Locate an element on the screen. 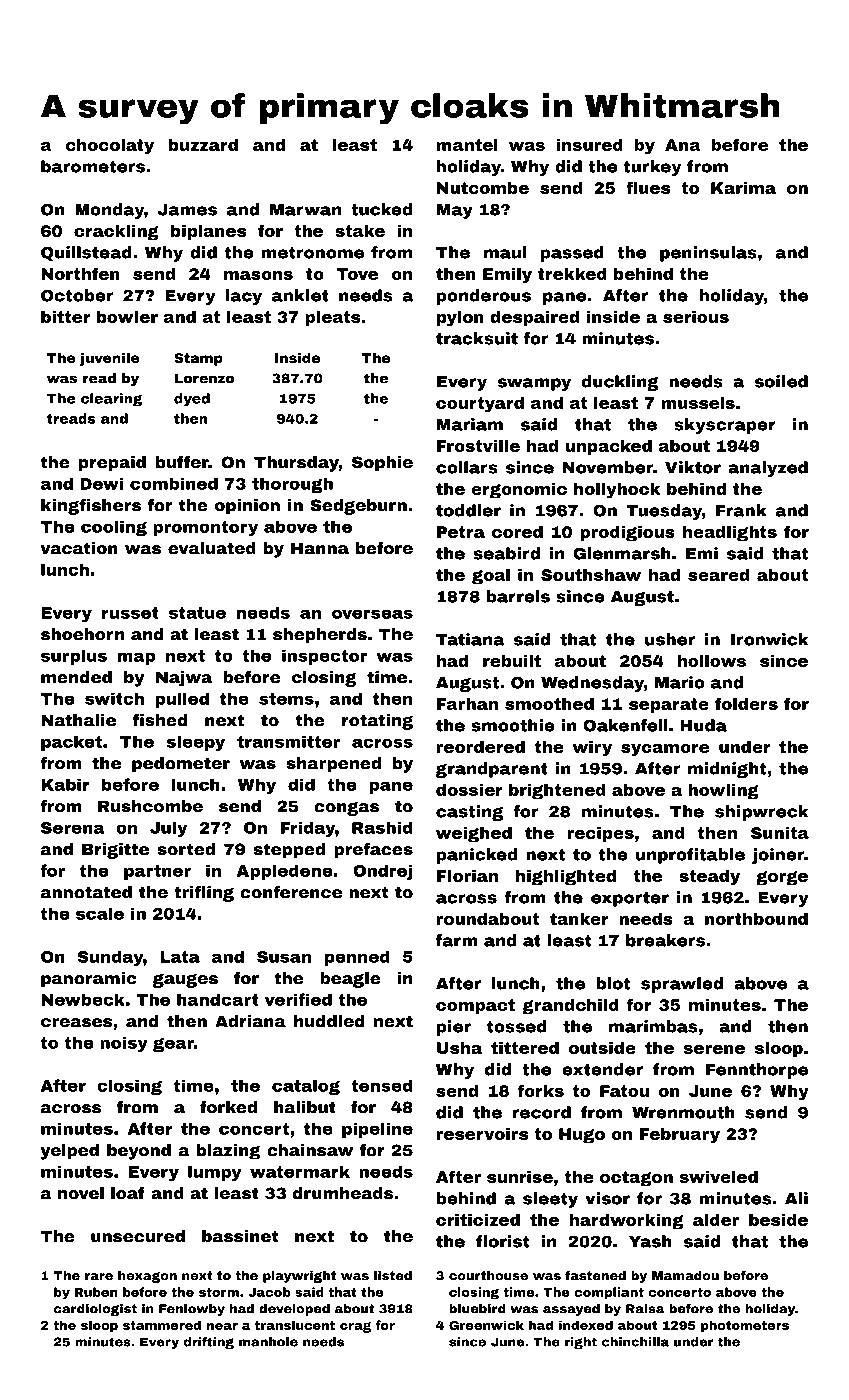  Friday is located at coordinates (308, 829).
